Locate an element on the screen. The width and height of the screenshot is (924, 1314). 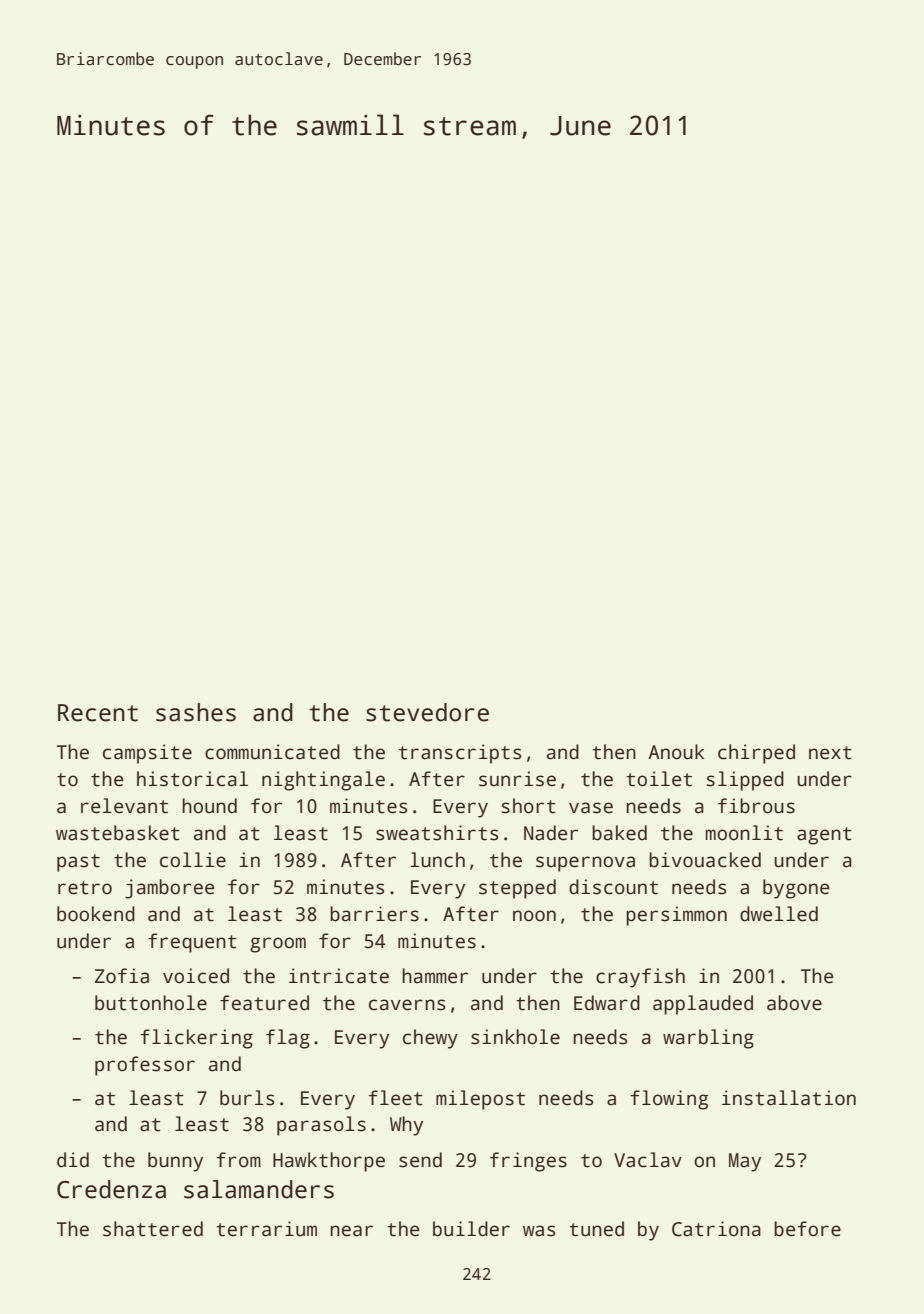
did is located at coordinates (73, 1160).
